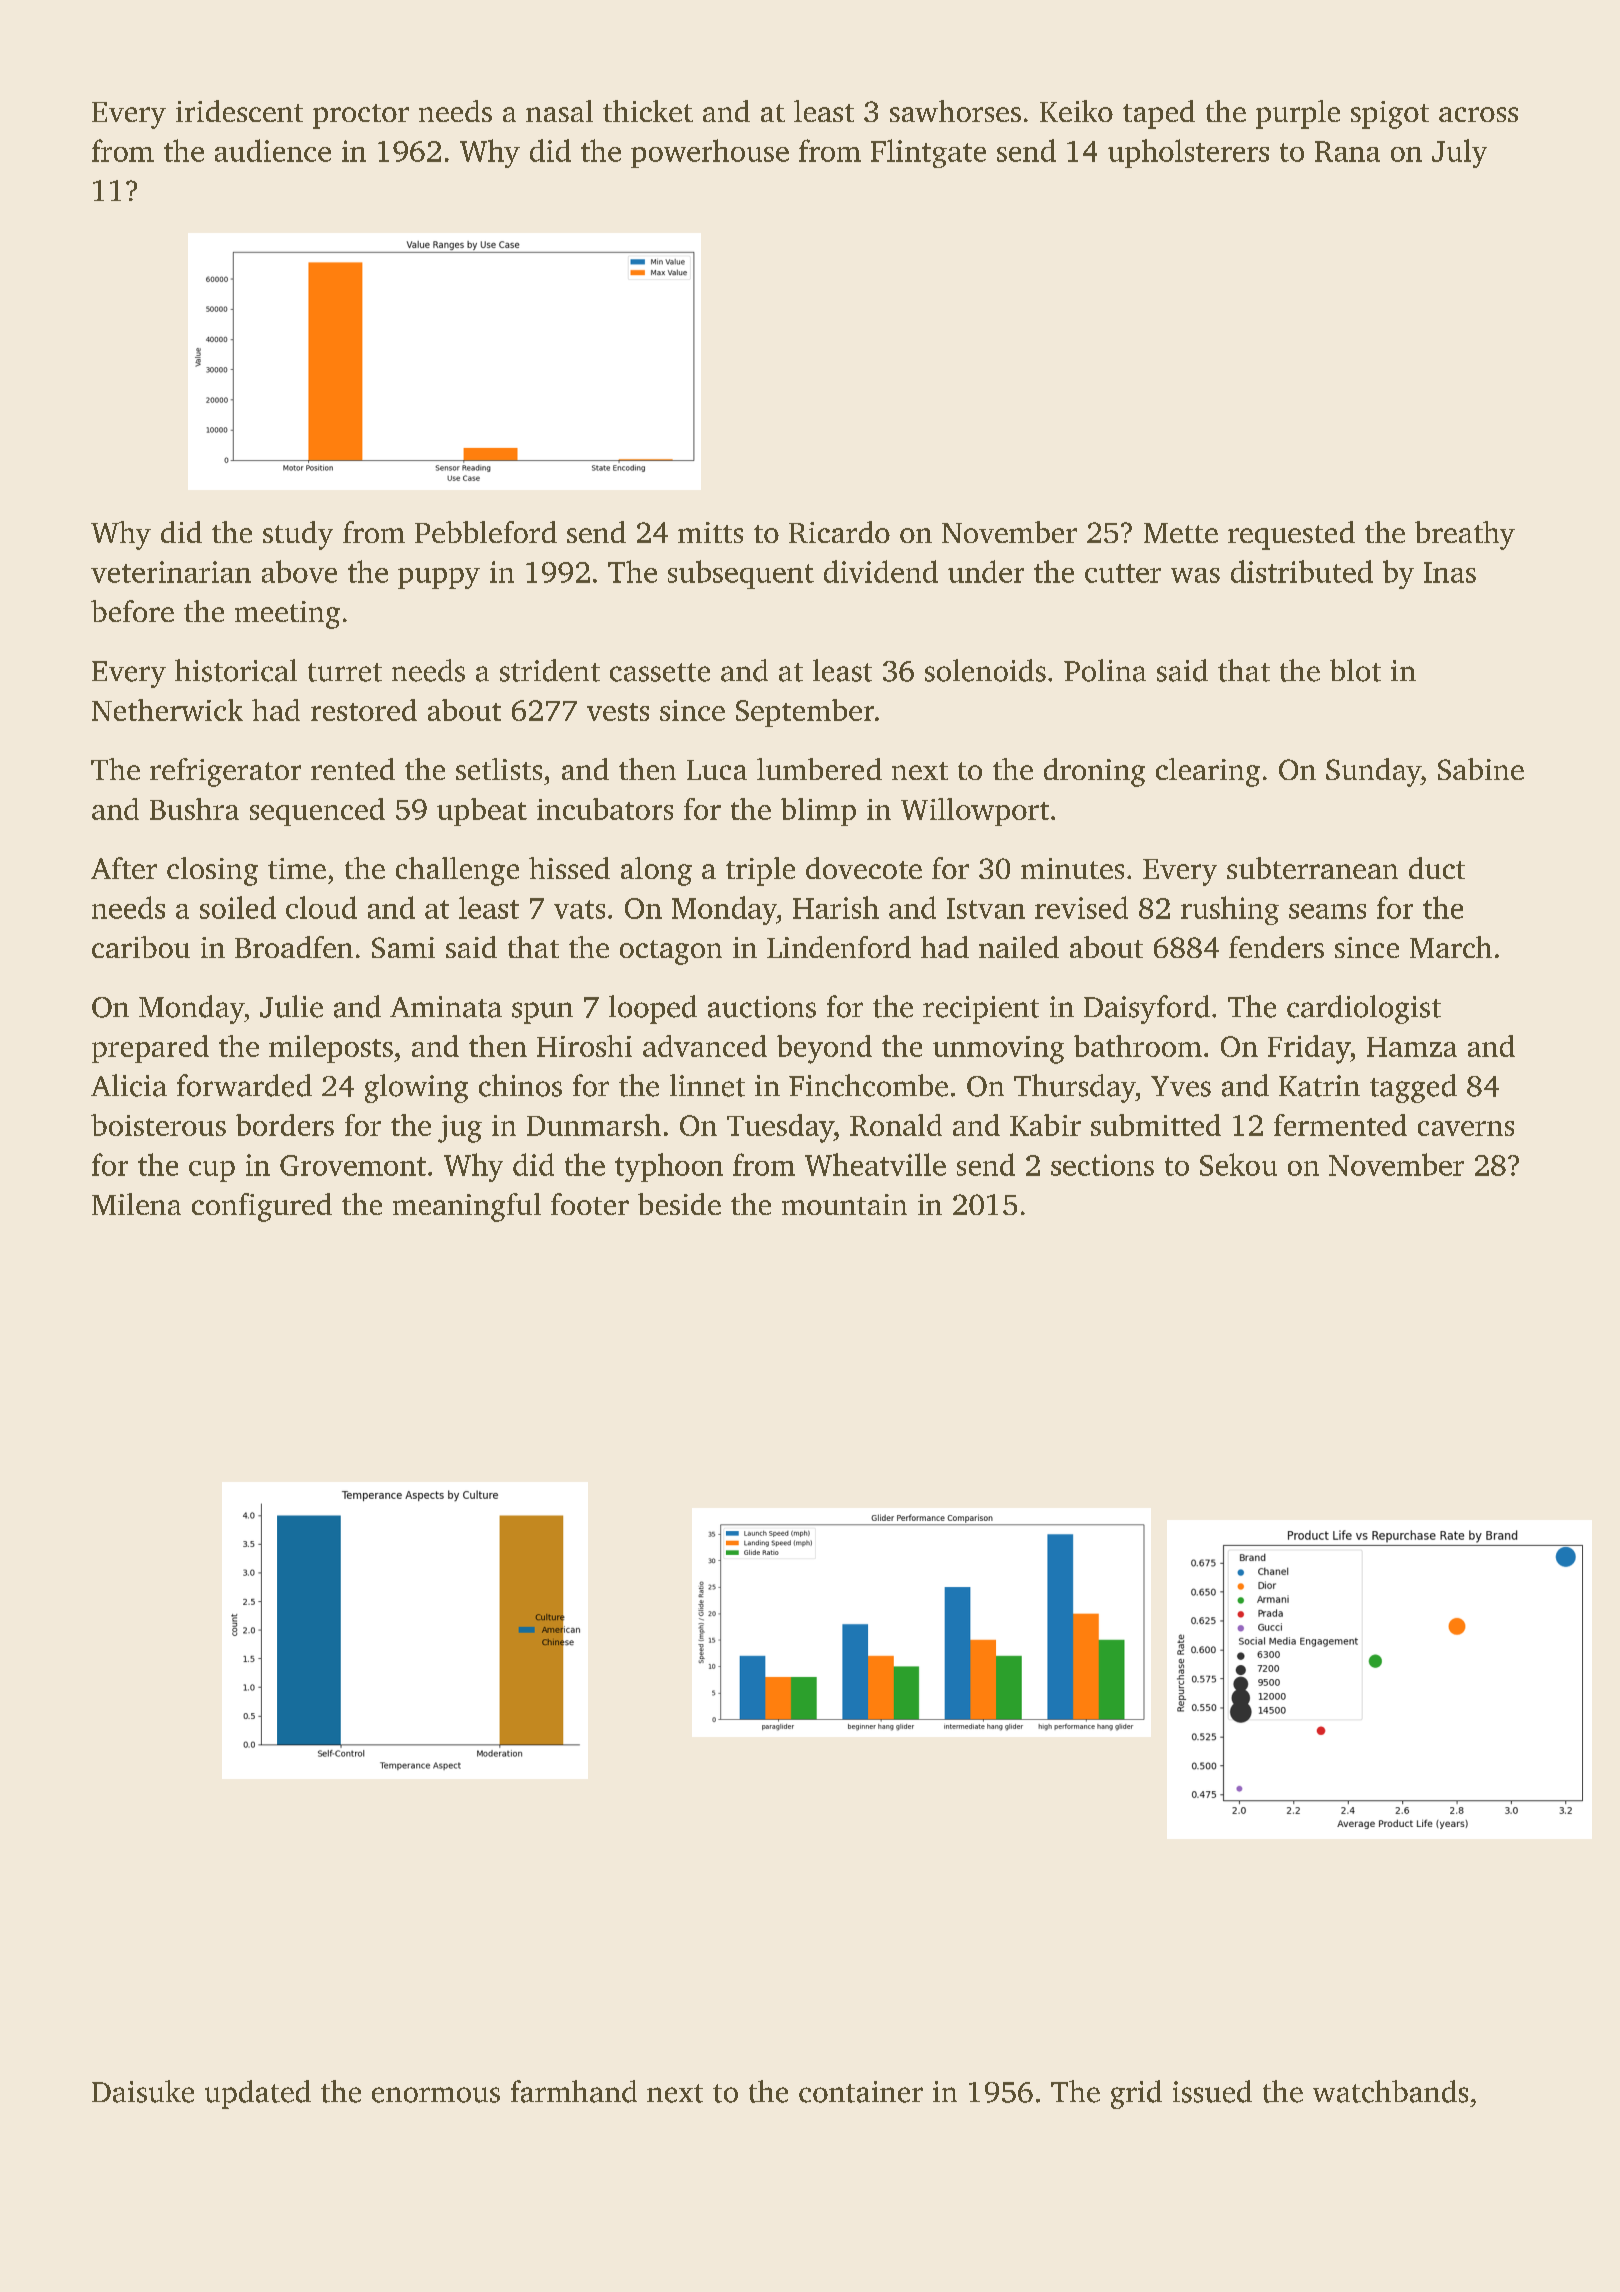 This screenshot has width=1620, height=2292. What do you see at coordinates (262, 1207) in the screenshot?
I see `configured` at bounding box center [262, 1207].
